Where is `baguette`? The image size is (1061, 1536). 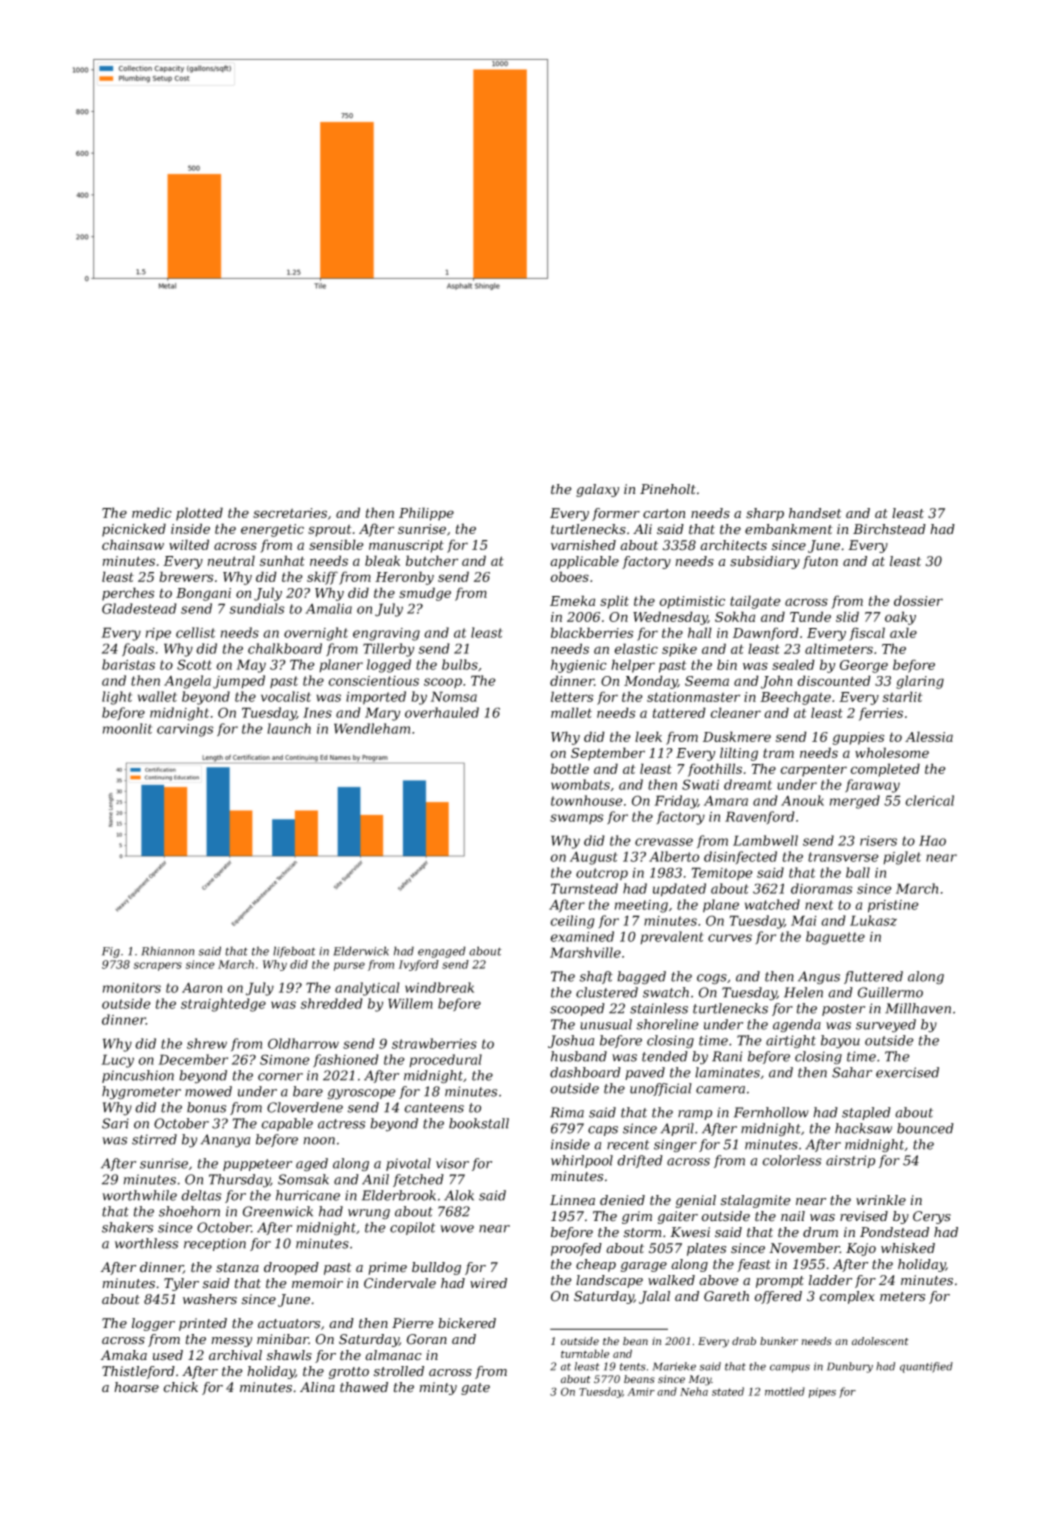
baguette is located at coordinates (835, 938).
